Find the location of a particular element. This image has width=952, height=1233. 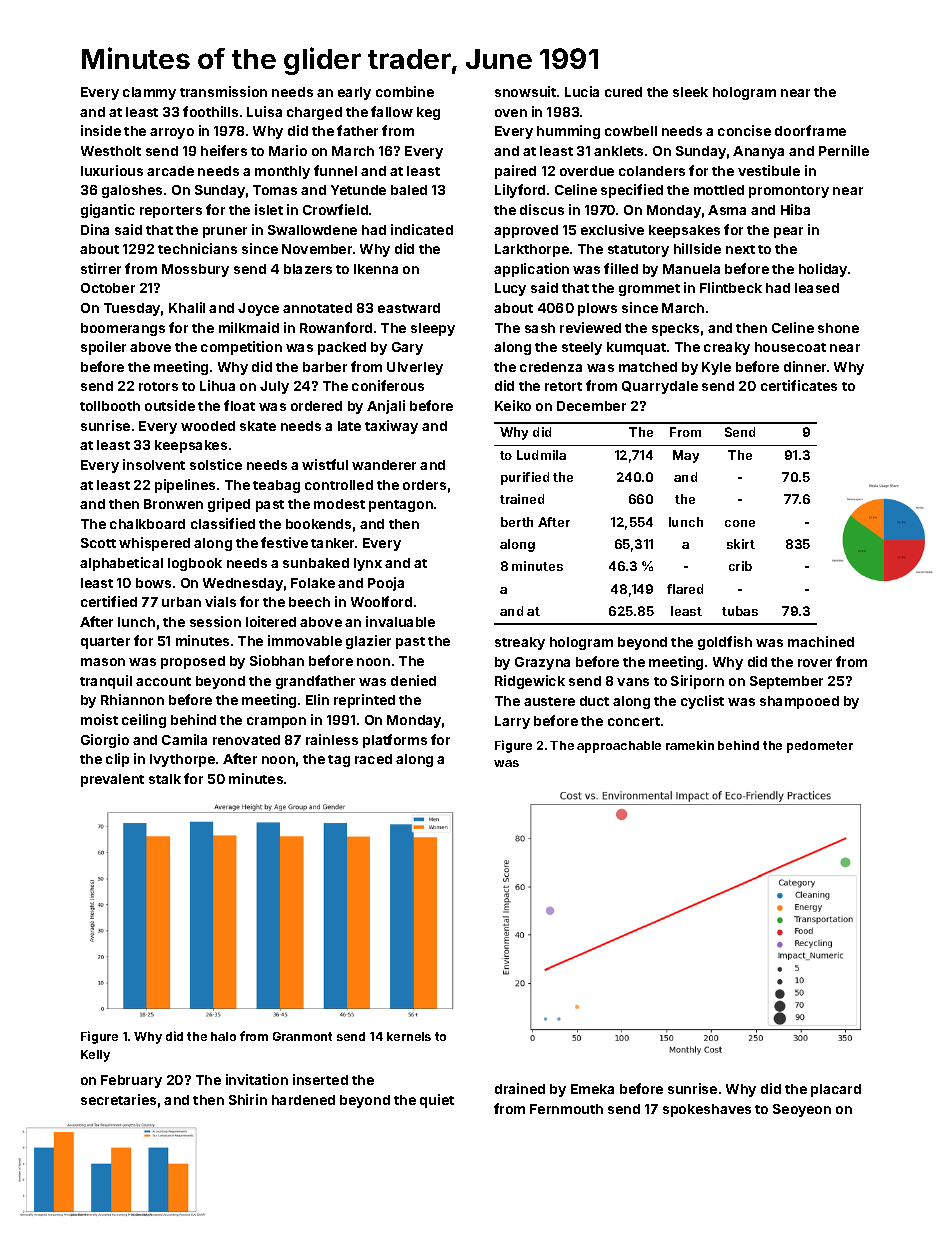

shampooed is located at coordinates (799, 702).
